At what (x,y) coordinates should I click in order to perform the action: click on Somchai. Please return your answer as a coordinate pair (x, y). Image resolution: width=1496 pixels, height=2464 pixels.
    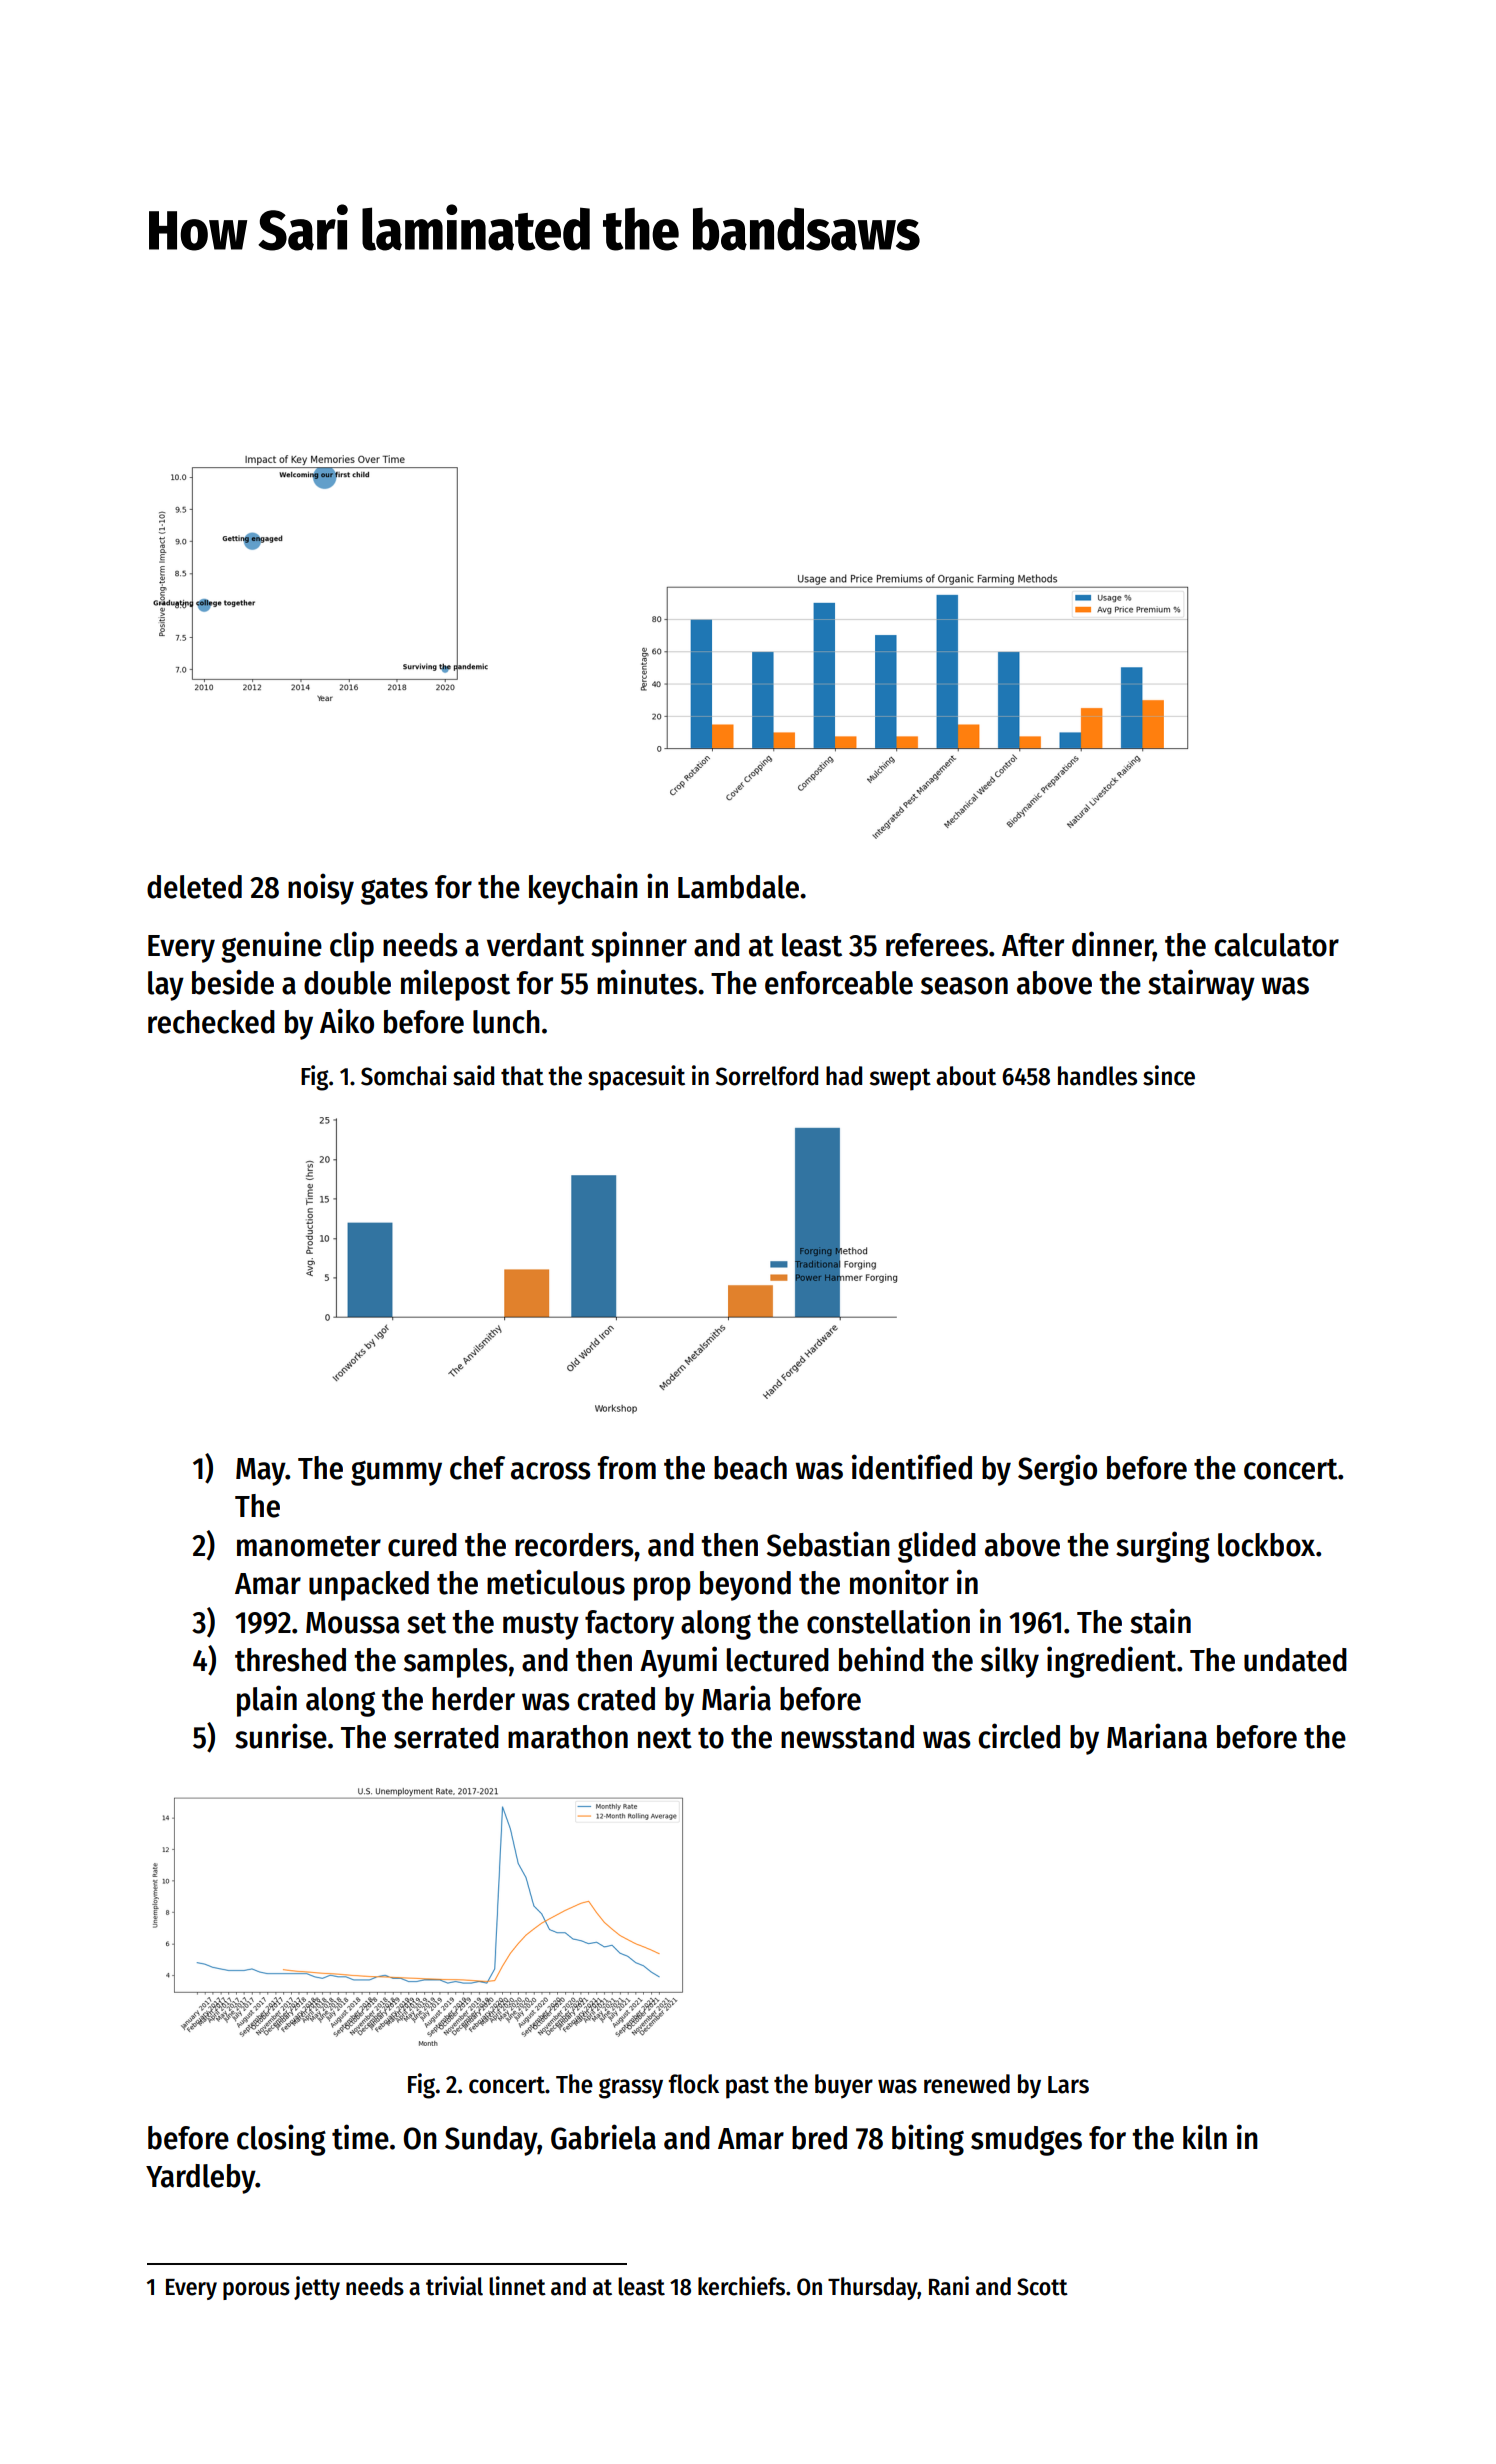
    Looking at the image, I should click on (404, 1075).
